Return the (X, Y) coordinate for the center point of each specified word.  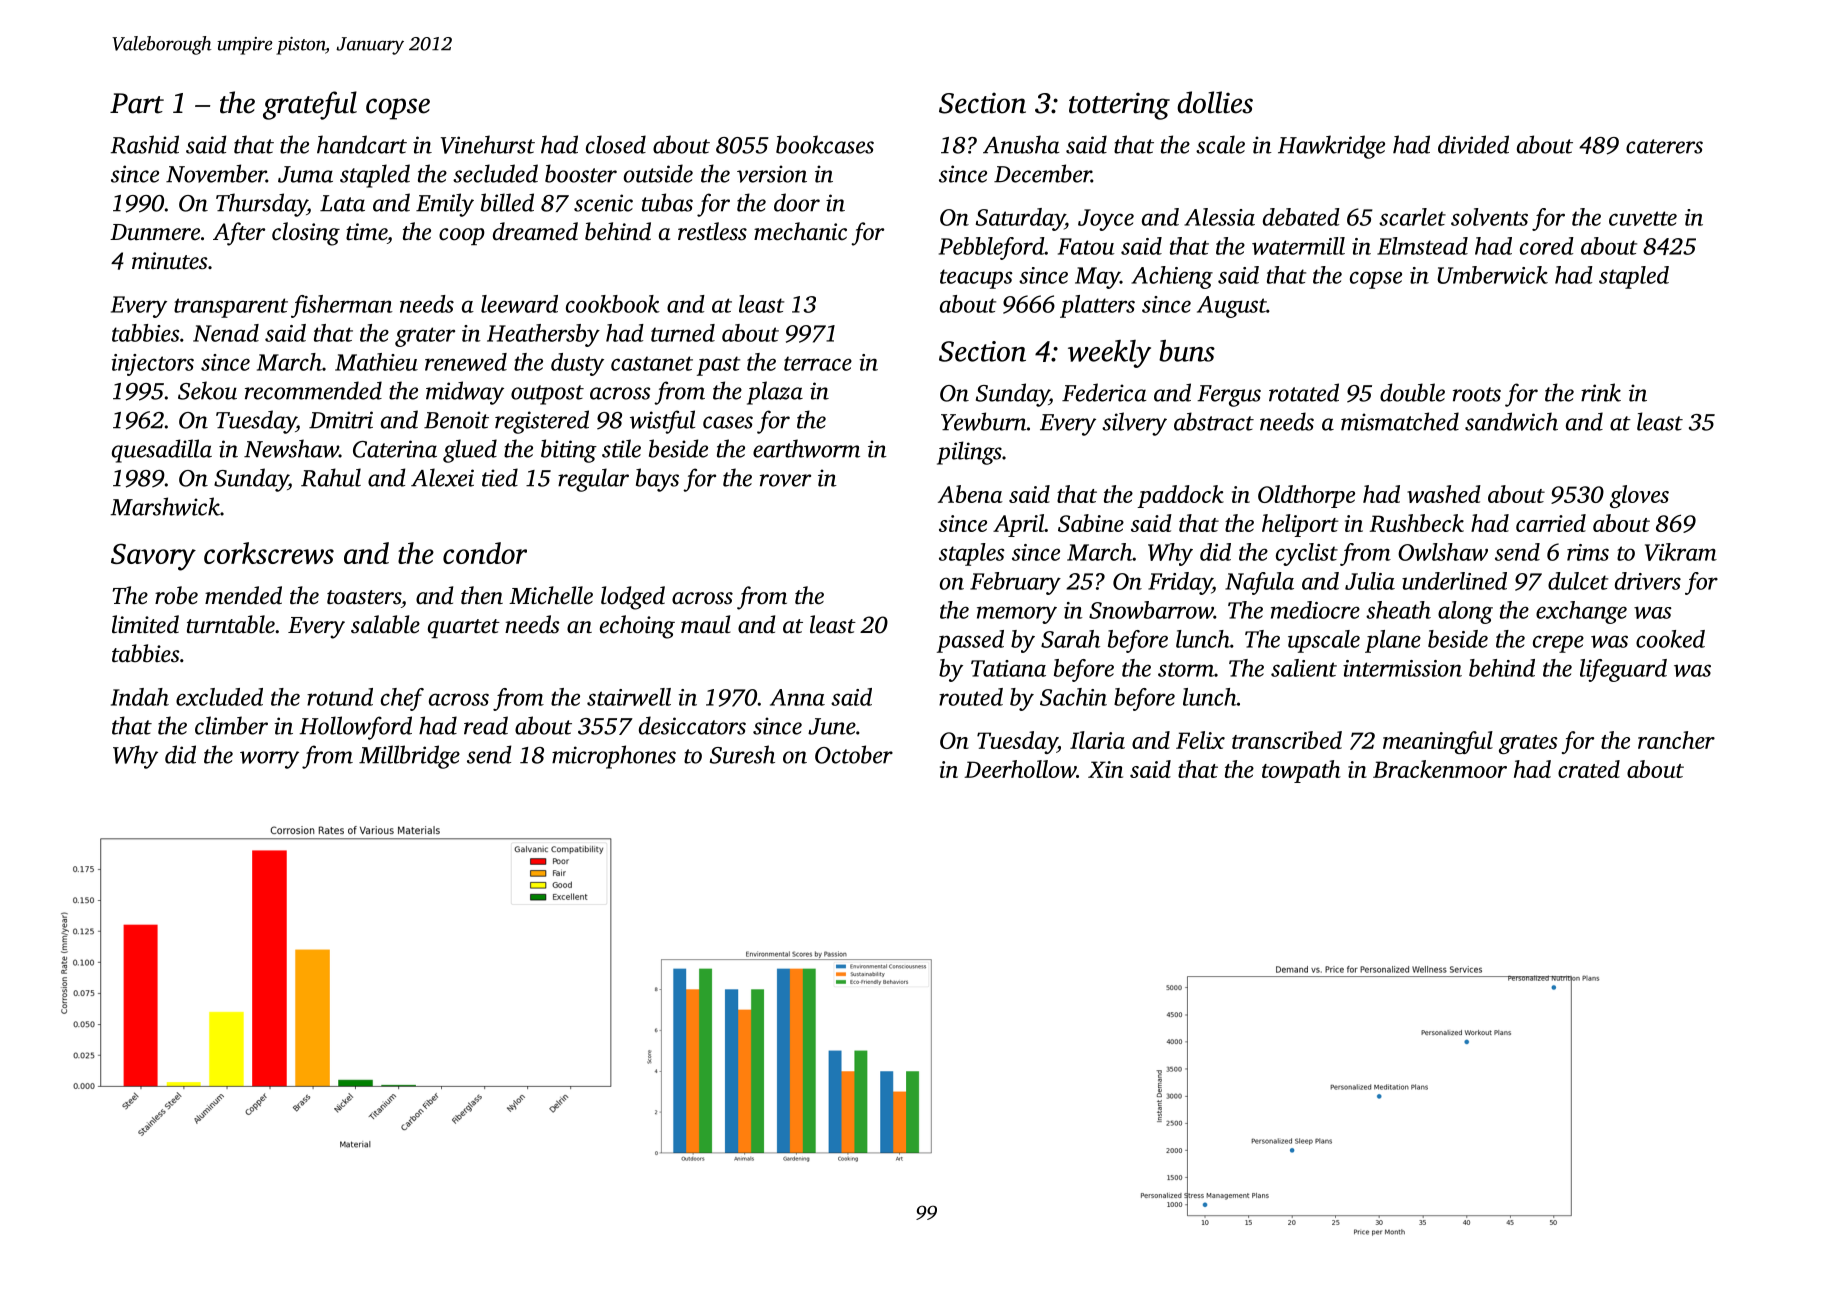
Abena (970, 494)
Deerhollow (1020, 769)
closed (616, 144)
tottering (1119, 106)
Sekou (207, 390)
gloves (1639, 496)
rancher (1676, 740)
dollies (1215, 102)
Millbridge (409, 757)
